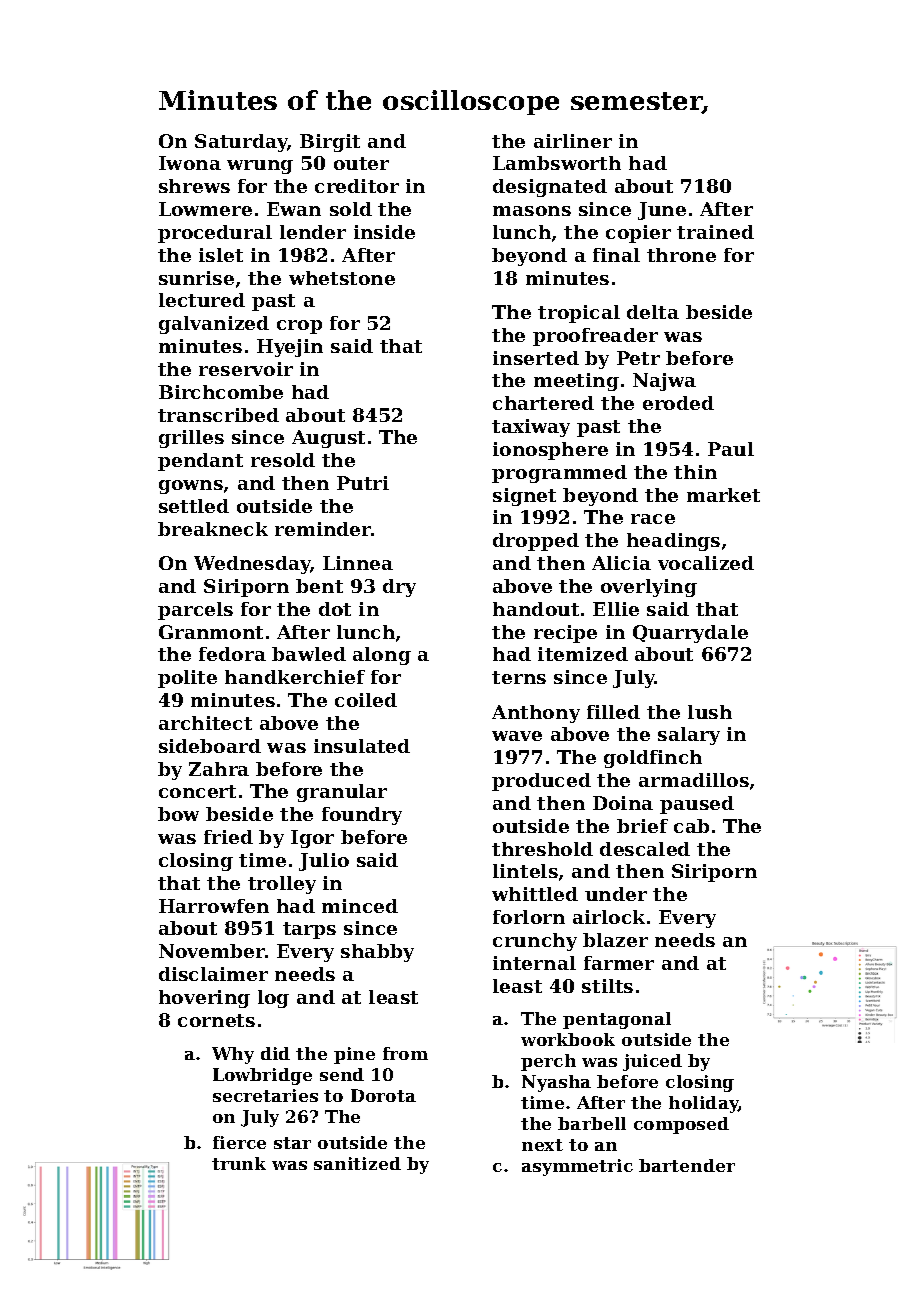 This screenshot has width=924, height=1311. I want to click on armadillos, so click(694, 780).
